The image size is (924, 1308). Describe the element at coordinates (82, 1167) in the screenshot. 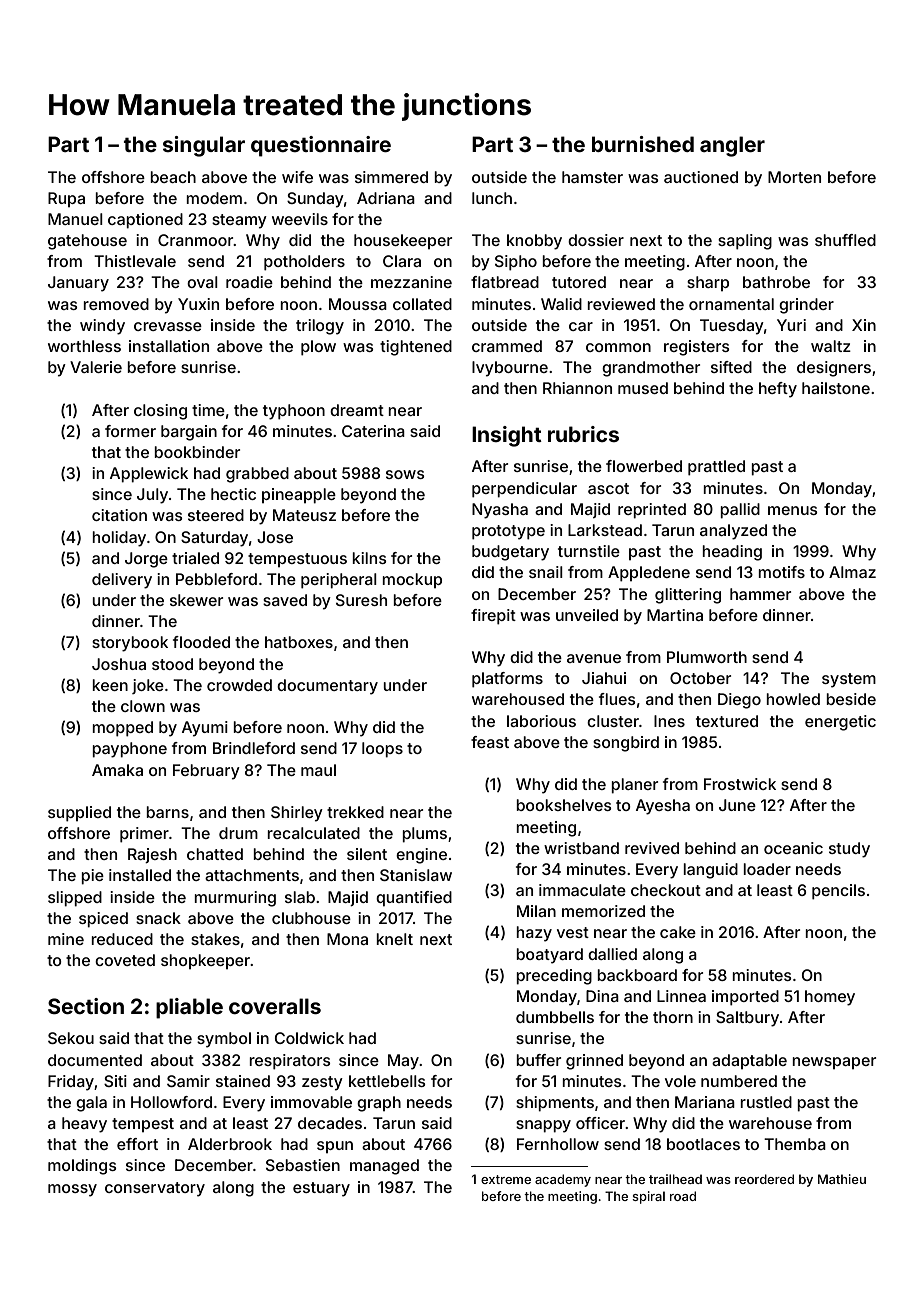

I see `moldings` at that location.
